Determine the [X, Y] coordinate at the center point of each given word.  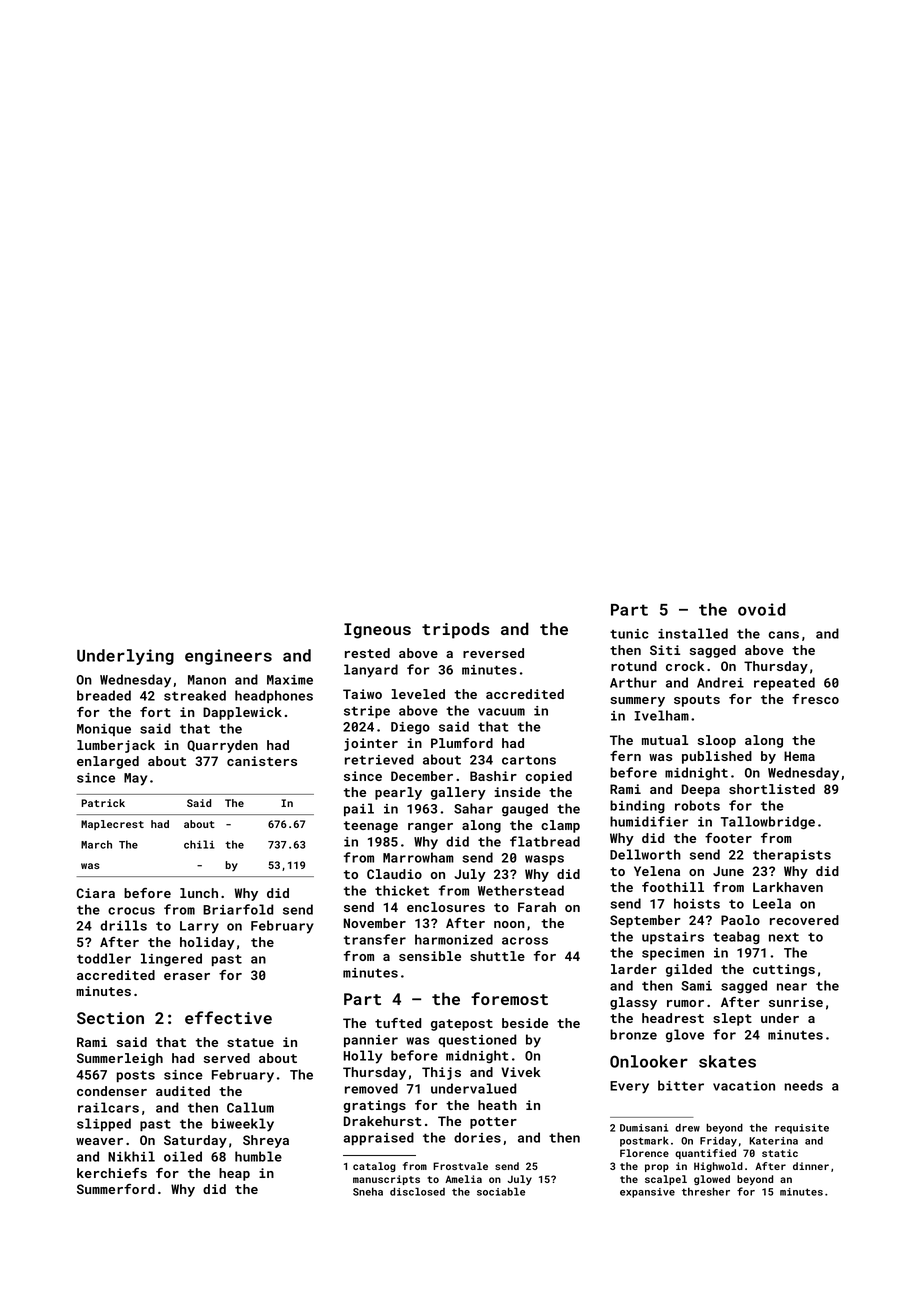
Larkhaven [788, 887]
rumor [685, 1003]
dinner [811, 1166]
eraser [187, 976]
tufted [398, 1023]
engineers [228, 657]
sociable [501, 1191]
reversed [493, 653]
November [374, 923]
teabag [736, 937]
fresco [815, 699]
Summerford [116, 1189]
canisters [262, 761]
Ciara [95, 893]
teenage [371, 827]
